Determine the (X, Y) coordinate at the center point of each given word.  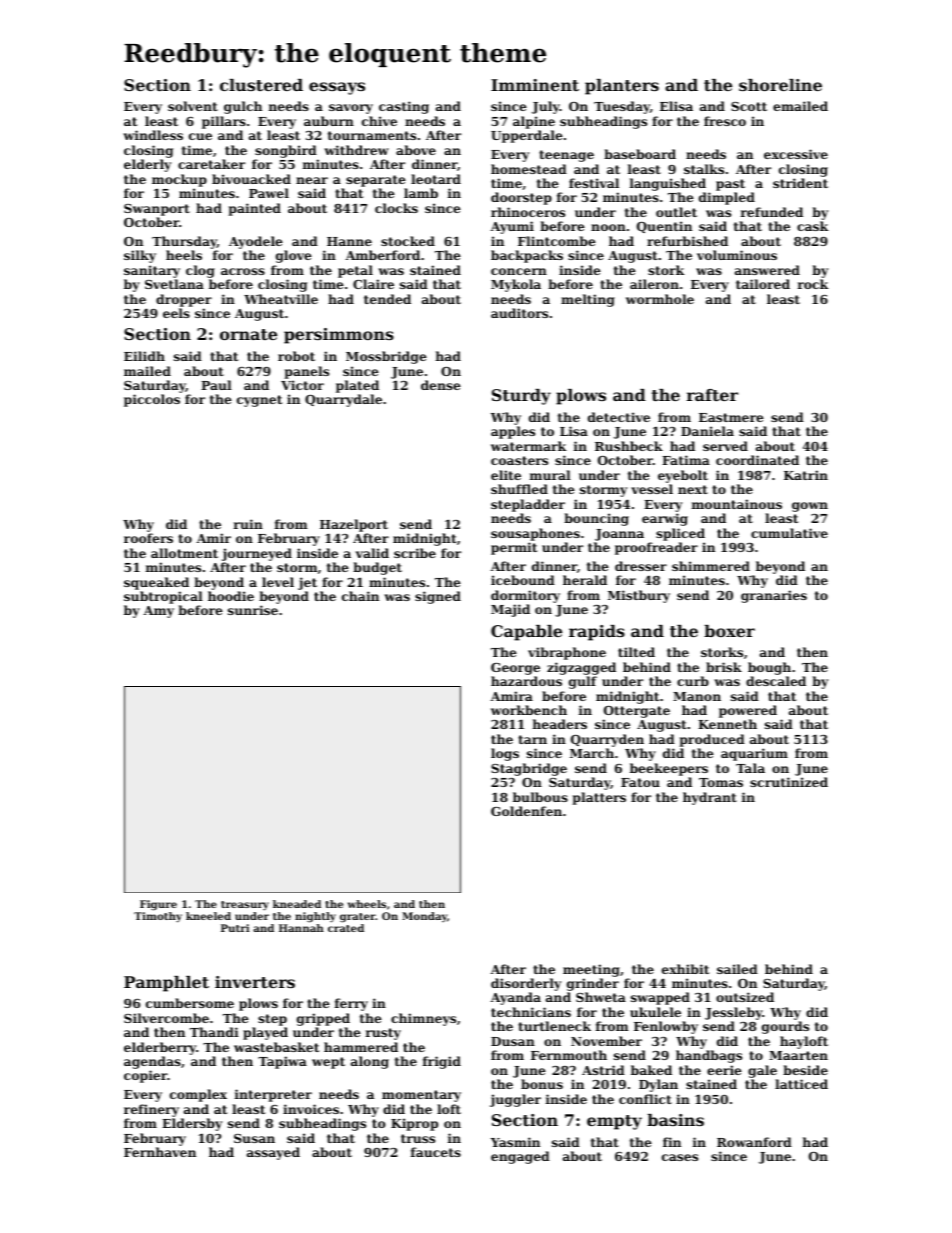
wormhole (660, 299)
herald (585, 580)
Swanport (157, 210)
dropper (184, 300)
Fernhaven (160, 1152)
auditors (519, 313)
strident (800, 183)
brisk (724, 667)
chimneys (423, 1019)
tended (387, 299)
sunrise (253, 610)
